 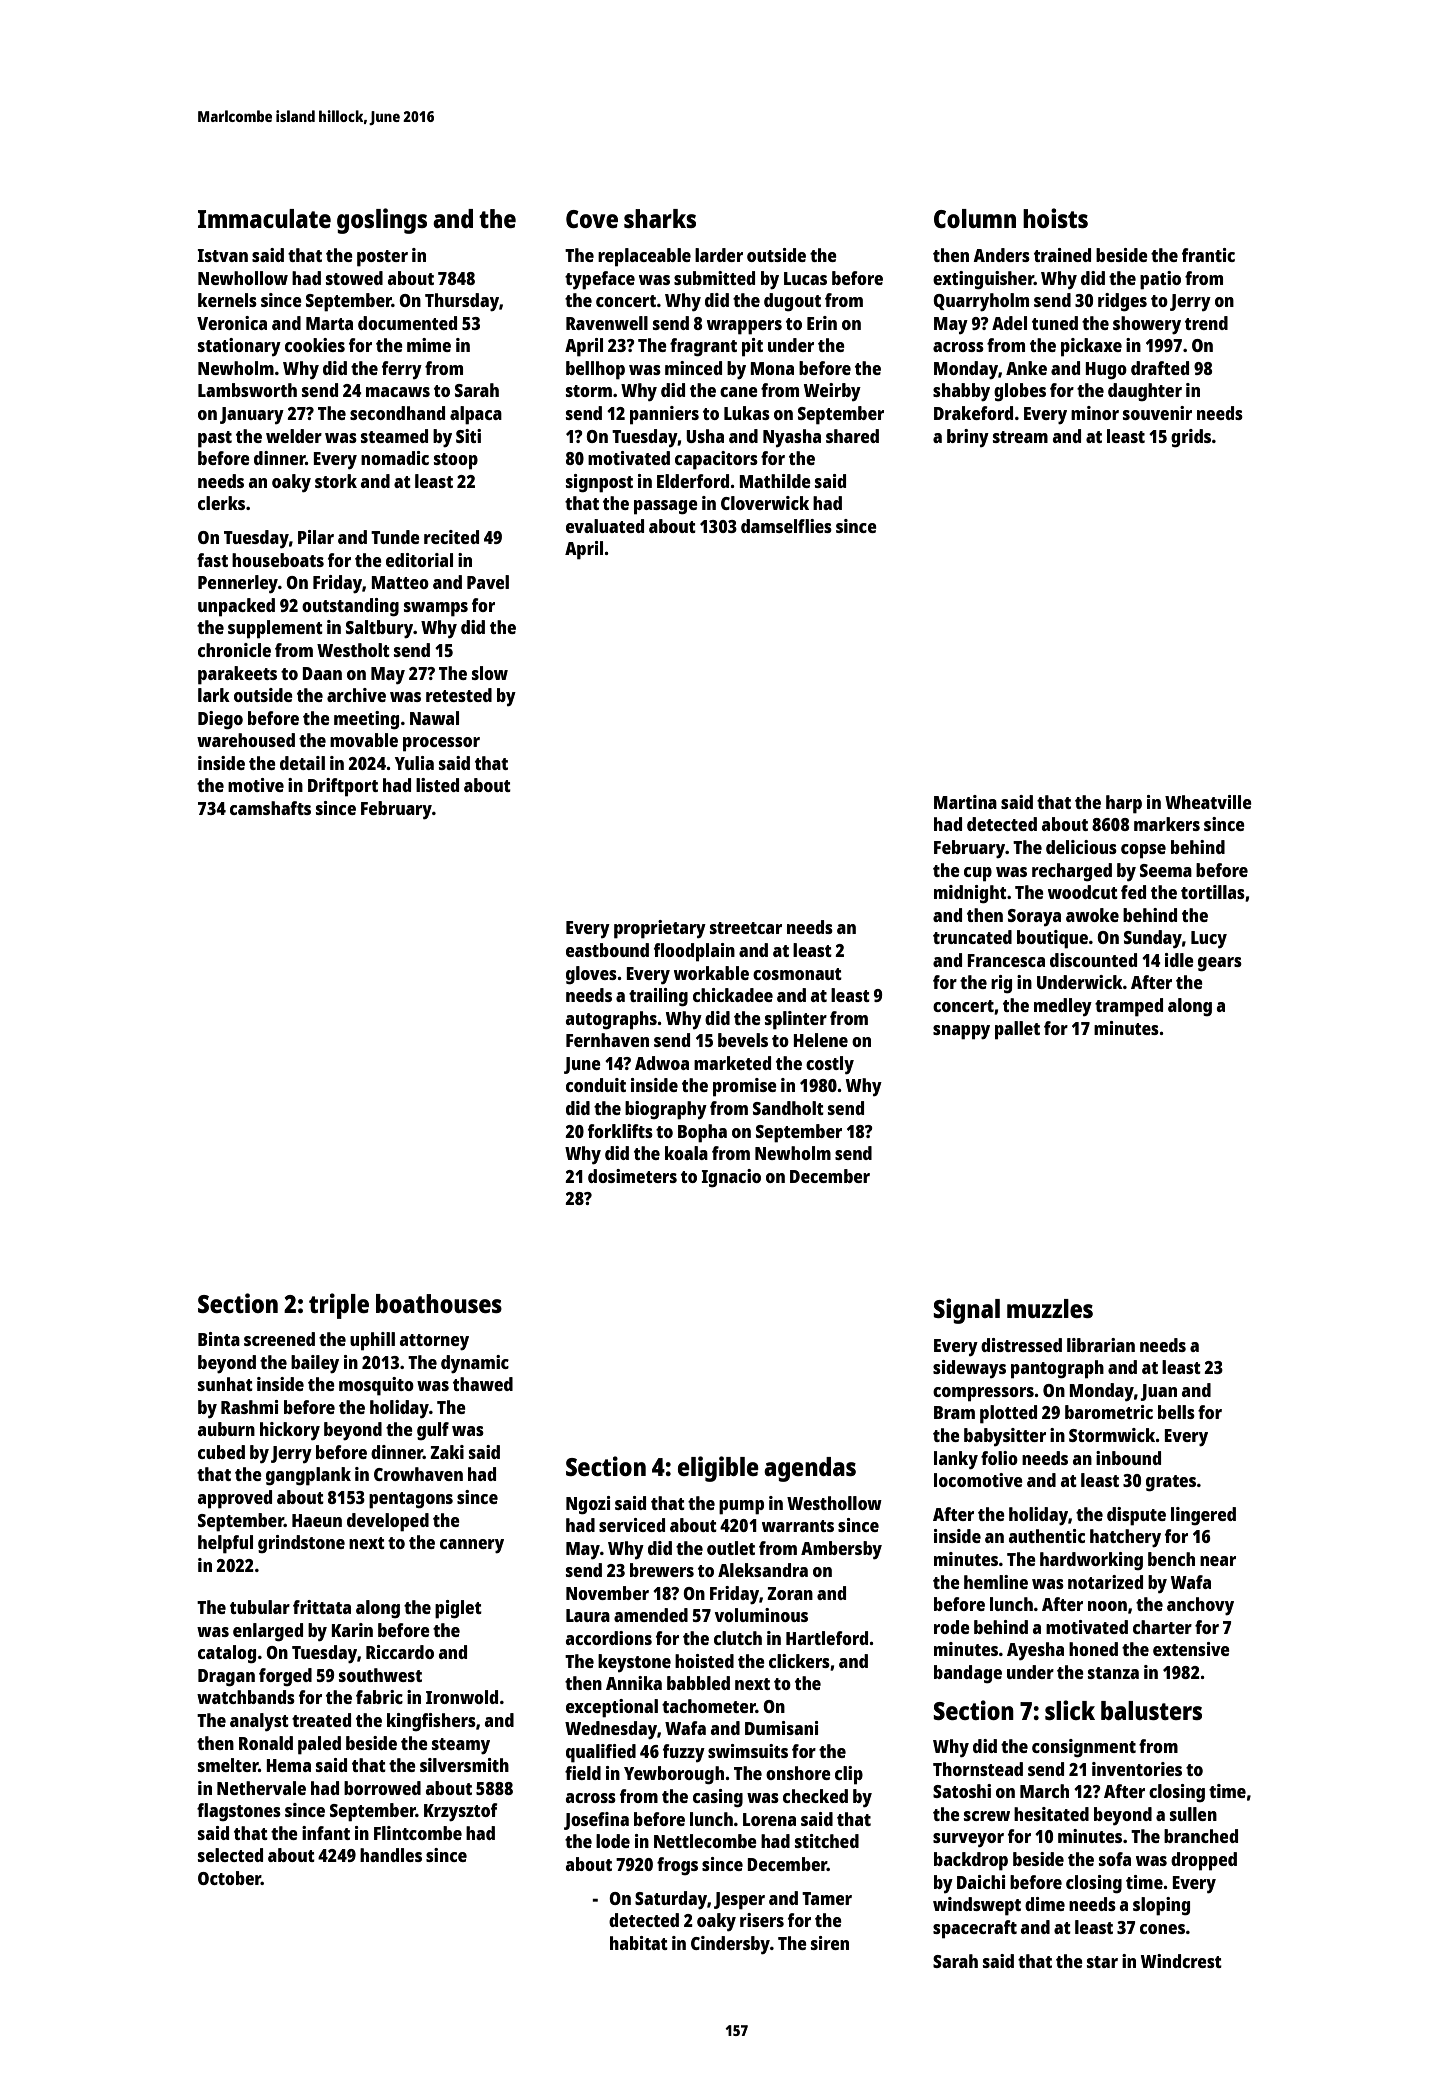 What do you see at coordinates (591, 975) in the image?
I see `gloves` at bounding box center [591, 975].
